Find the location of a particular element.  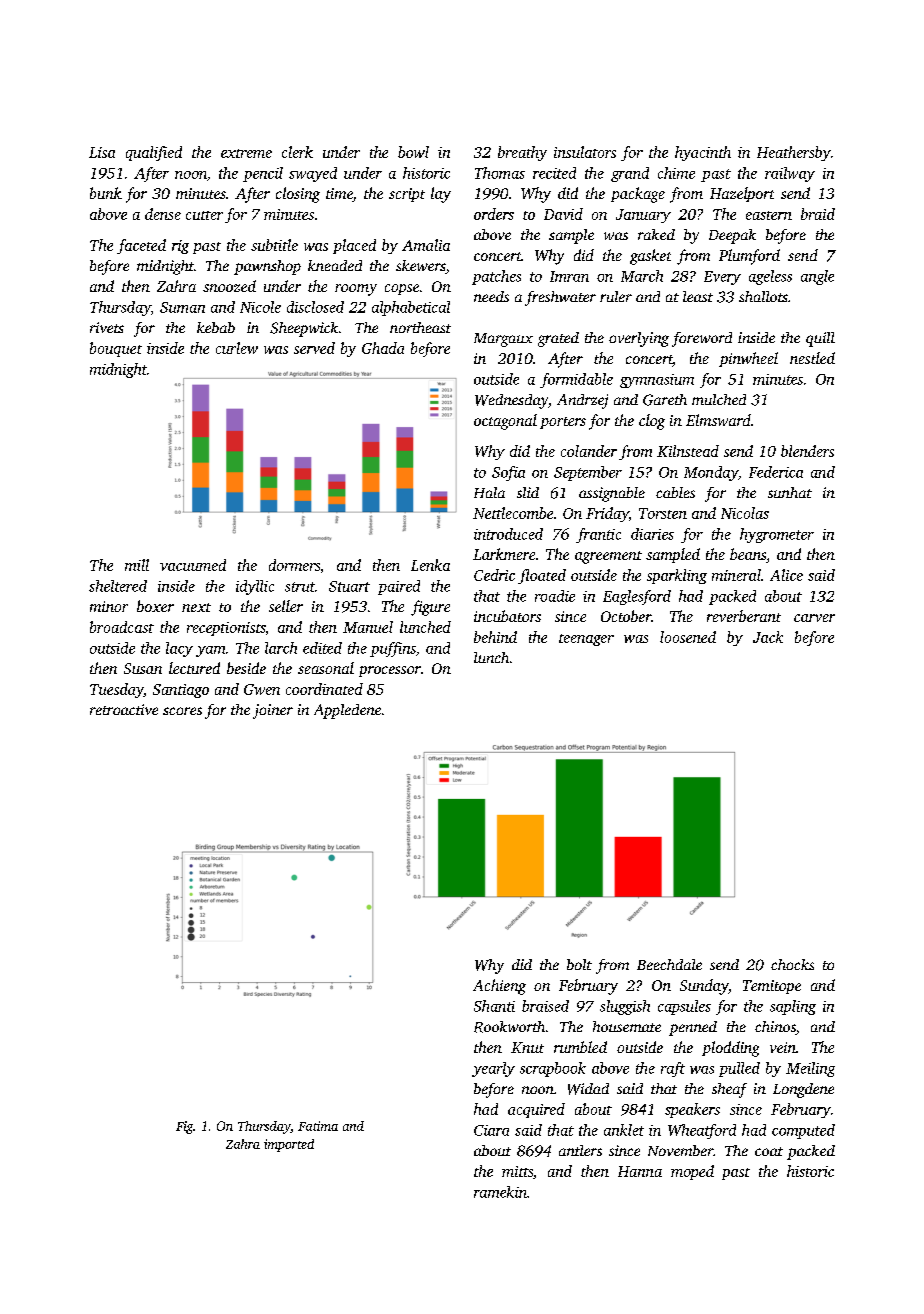

hyacinth is located at coordinates (703, 153).
